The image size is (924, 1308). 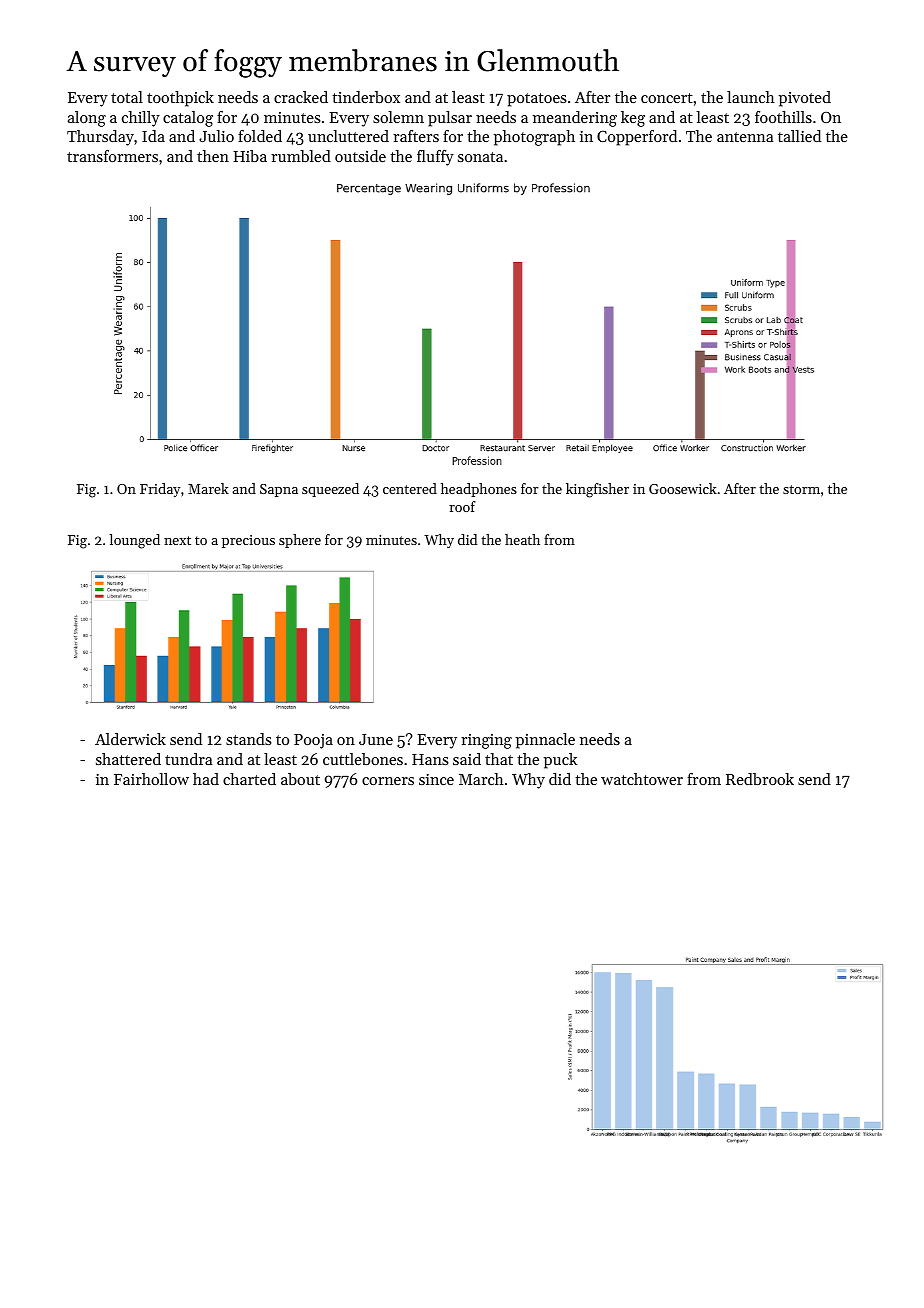 I want to click on sonata, so click(x=480, y=157).
